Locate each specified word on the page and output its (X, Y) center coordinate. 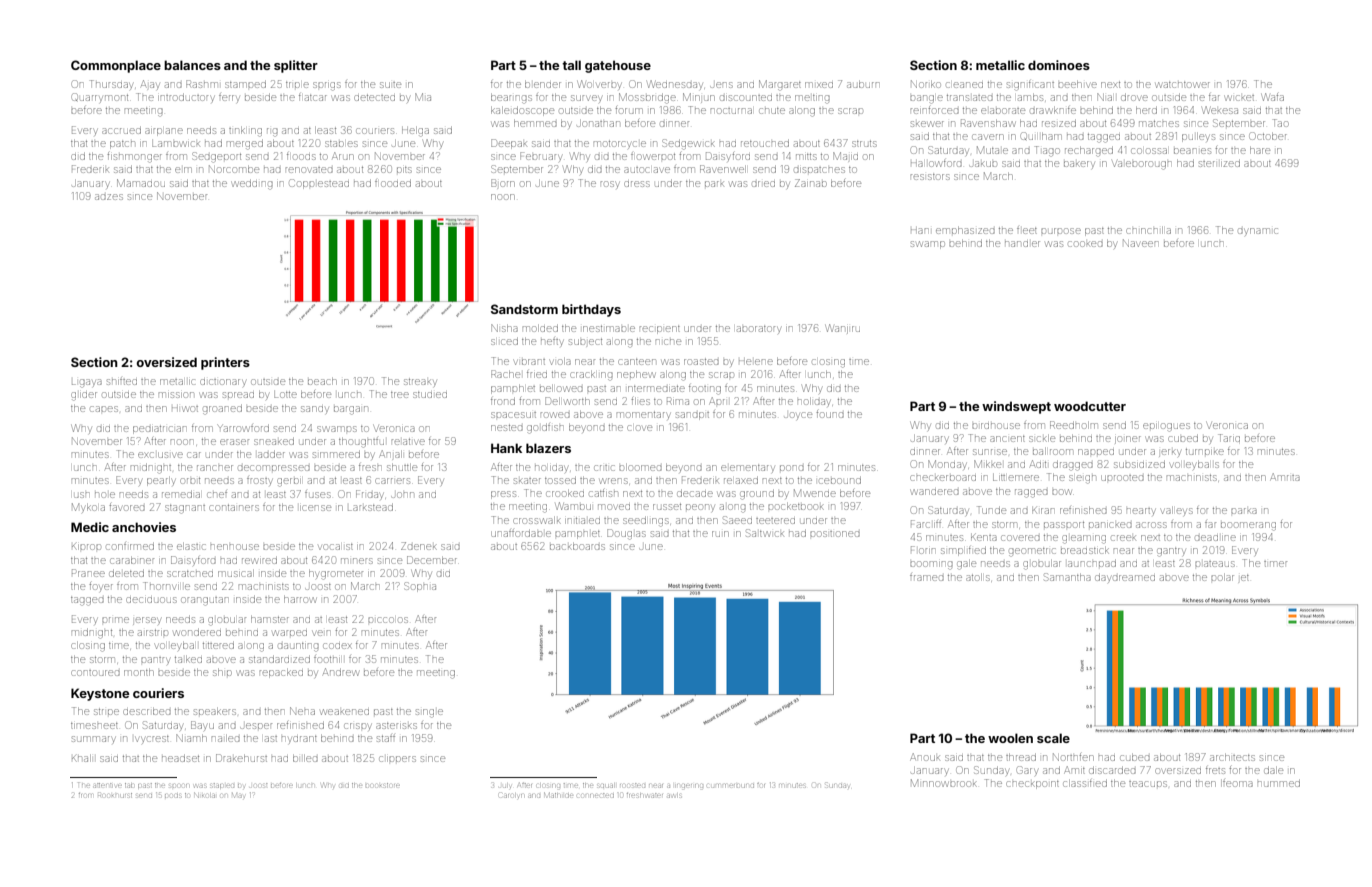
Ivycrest (152, 740)
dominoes (1059, 65)
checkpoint (1032, 785)
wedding (252, 184)
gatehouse (618, 66)
